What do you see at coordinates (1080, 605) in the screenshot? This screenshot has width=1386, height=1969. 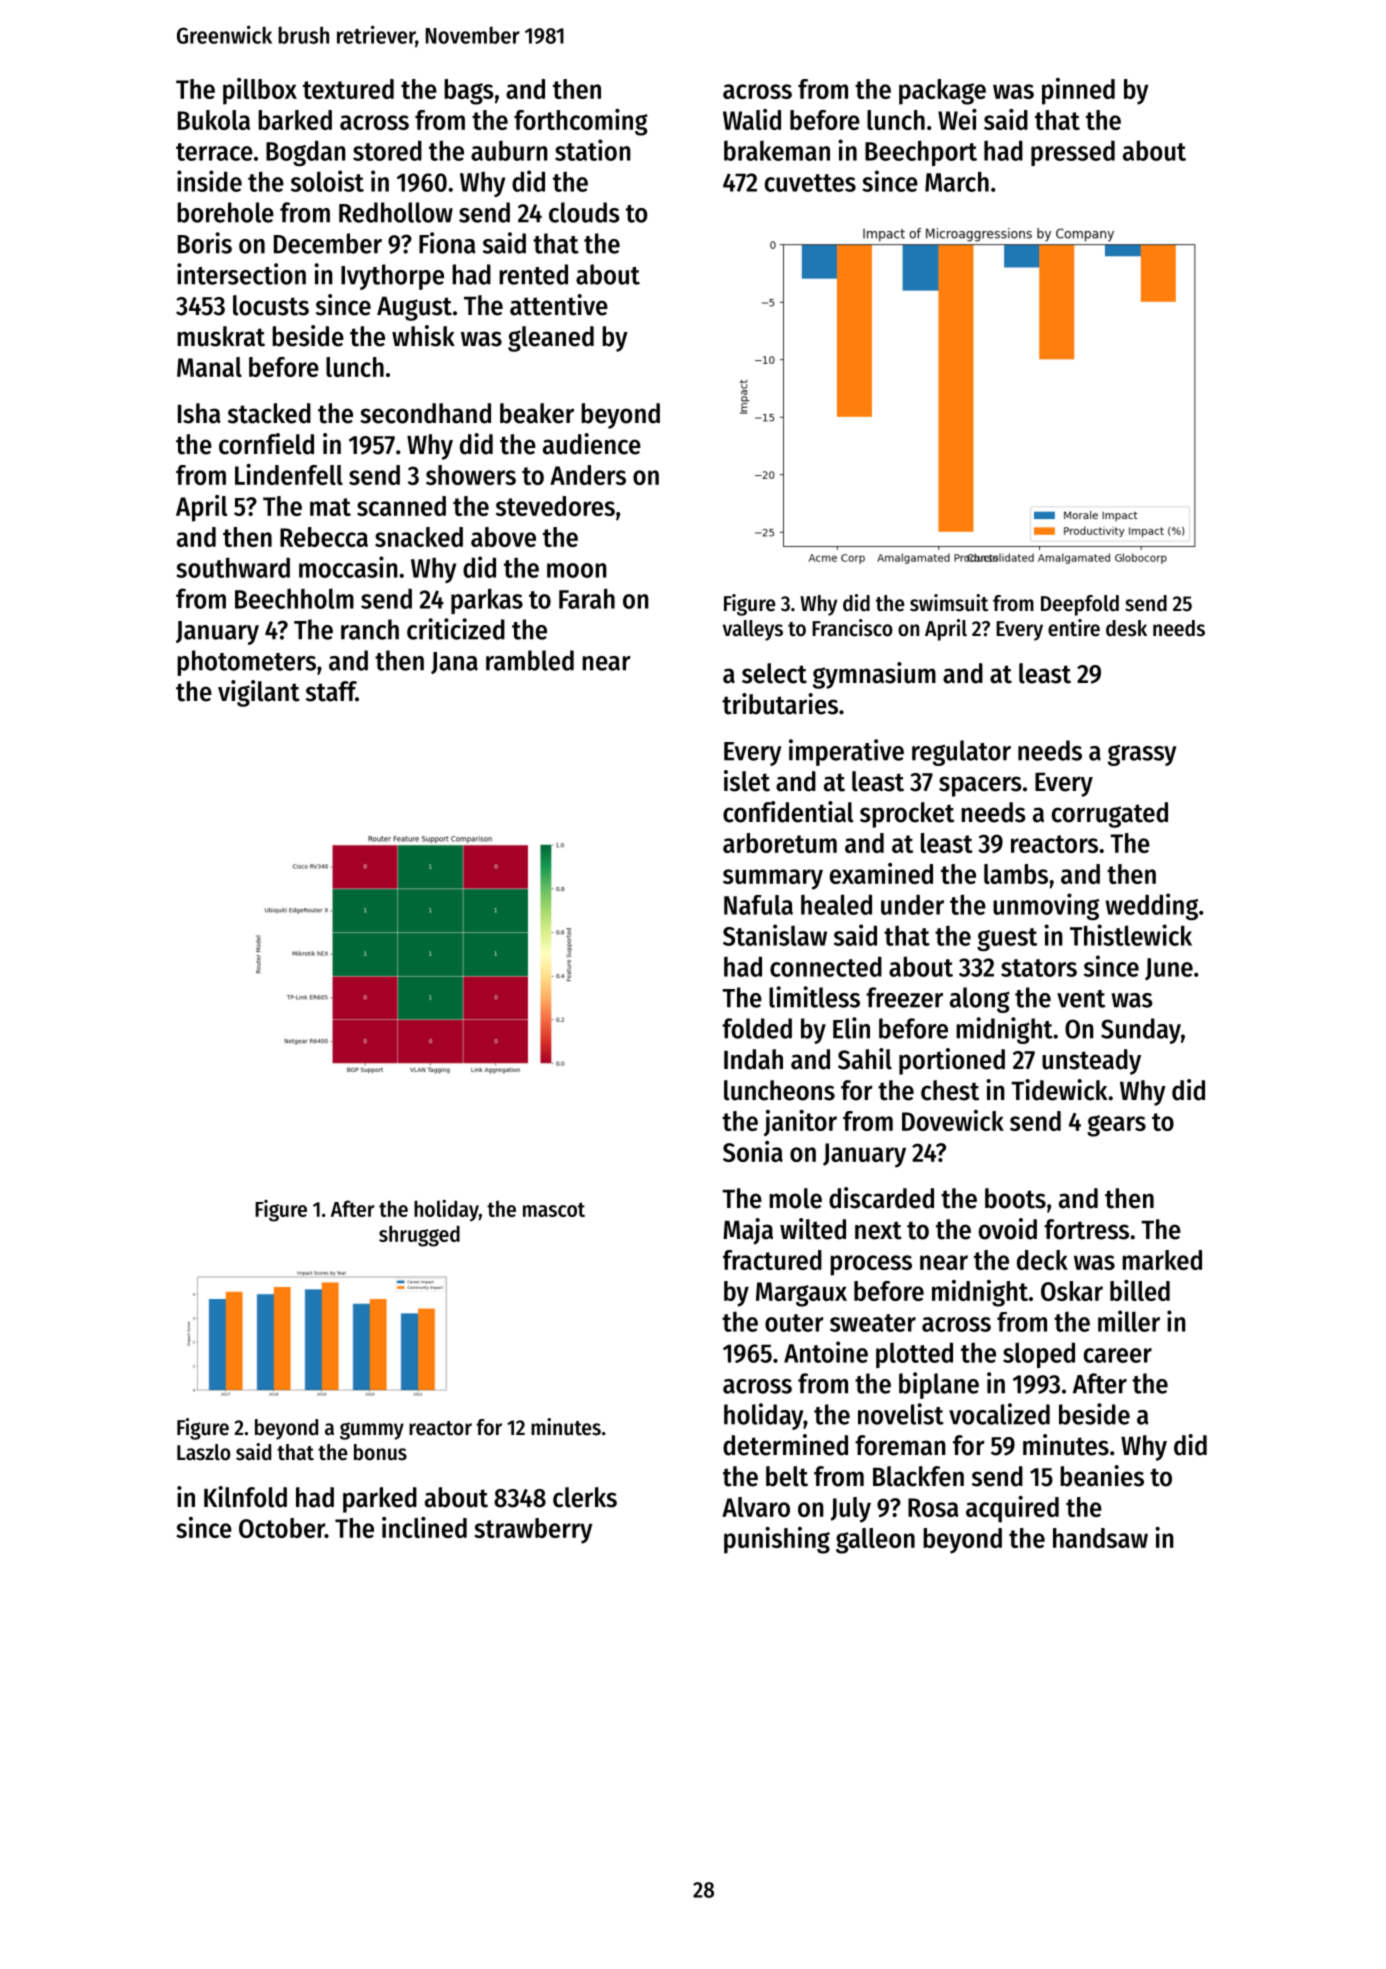 I see `Deepfold` at bounding box center [1080, 605].
